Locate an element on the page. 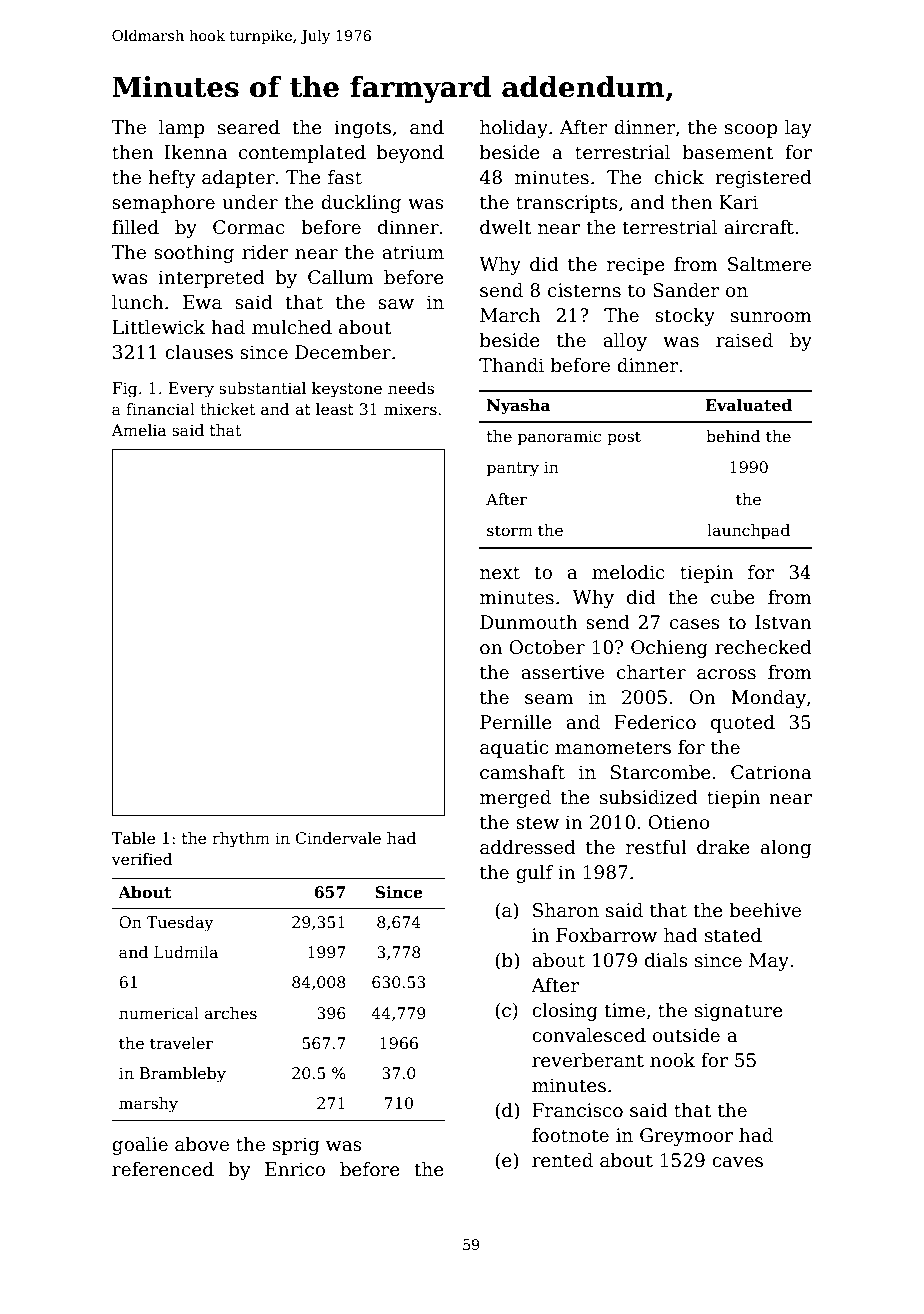  Brambleby is located at coordinates (183, 1075).
